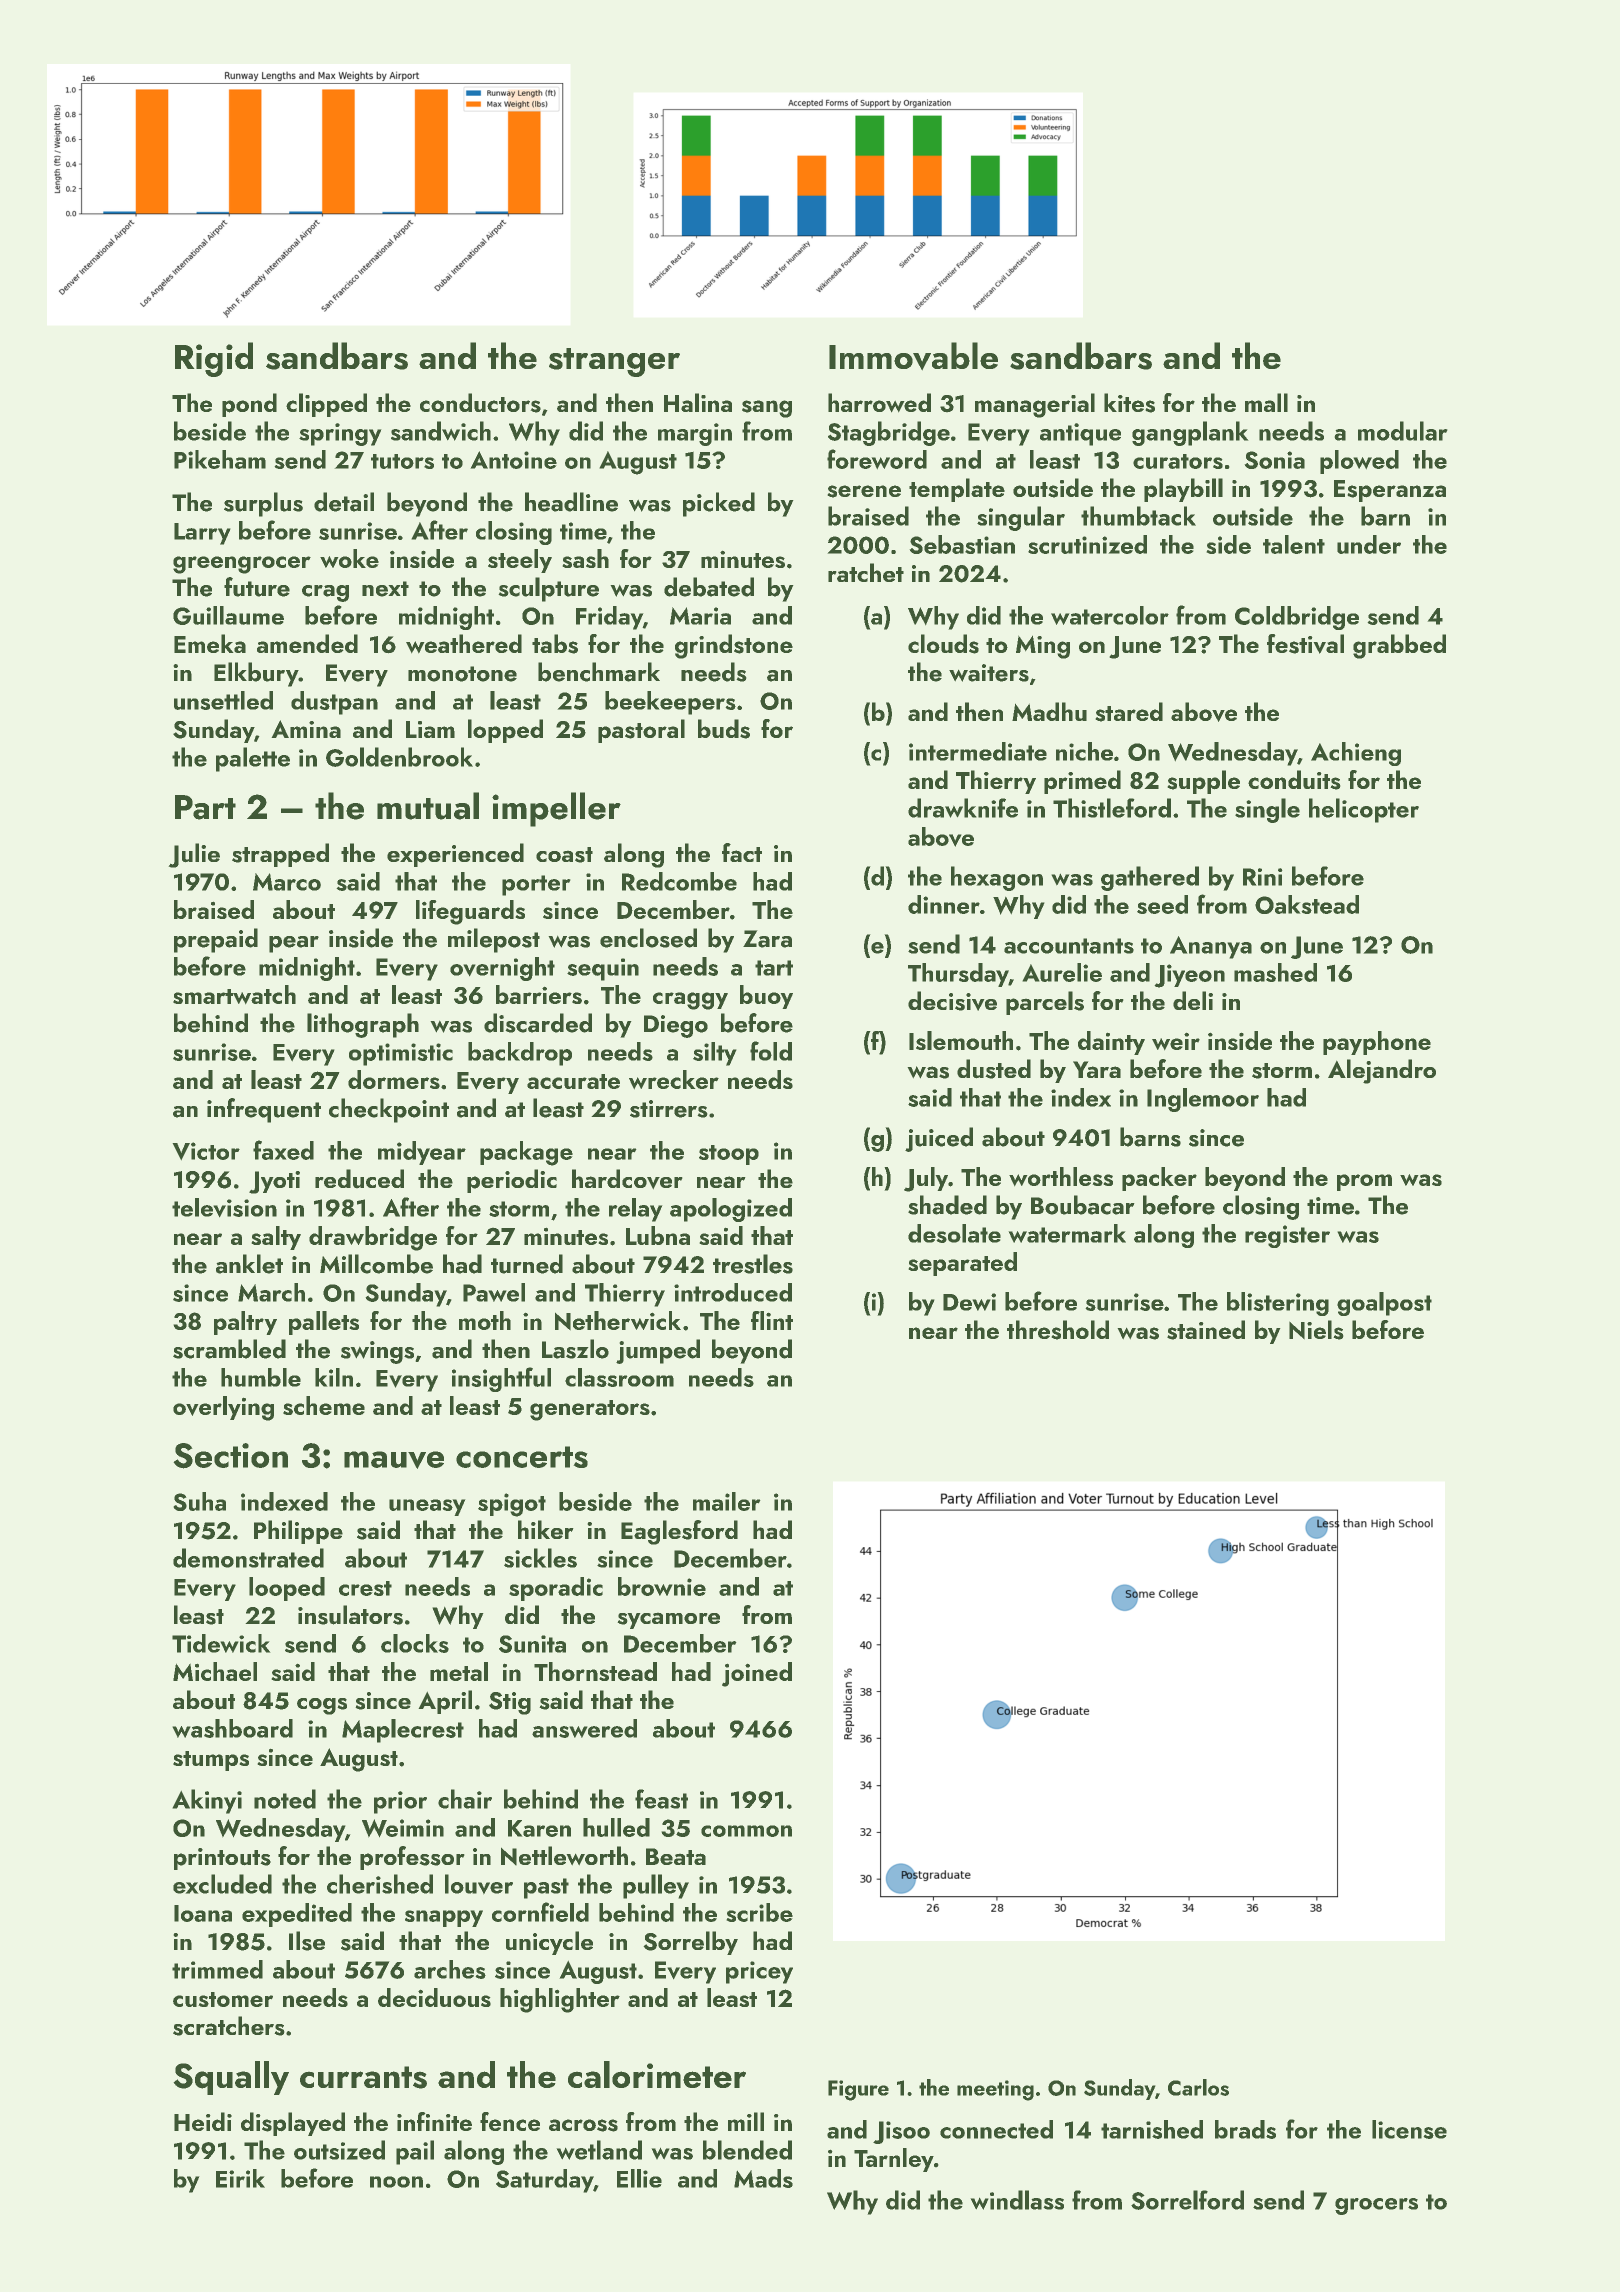  I want to click on mailer, so click(727, 1501).
